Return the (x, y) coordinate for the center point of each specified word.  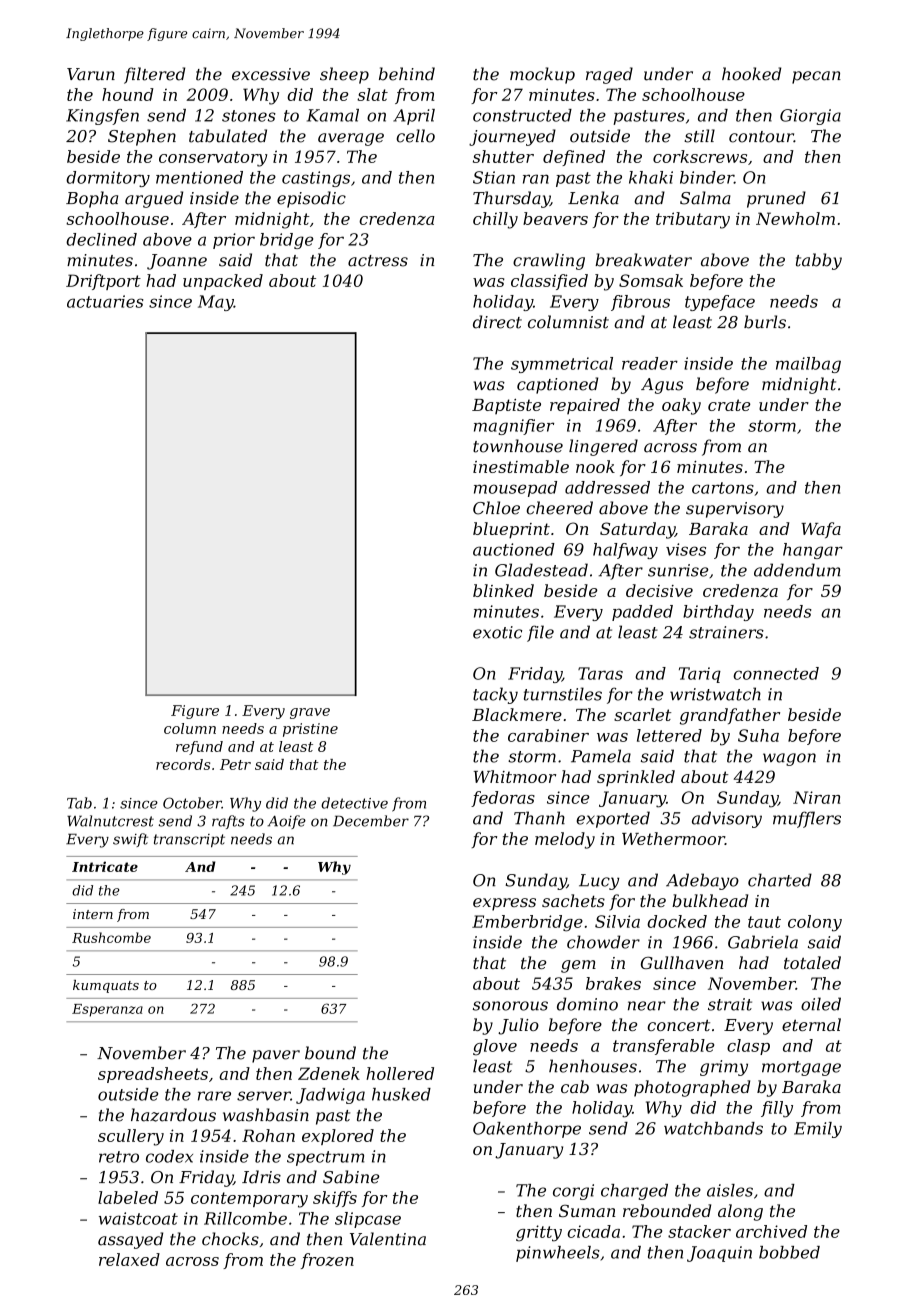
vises (686, 549)
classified (549, 282)
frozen (327, 1261)
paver (276, 1056)
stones (249, 116)
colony (815, 923)
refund (199, 748)
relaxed (129, 1259)
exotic (497, 632)
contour (761, 137)
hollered (400, 1073)
